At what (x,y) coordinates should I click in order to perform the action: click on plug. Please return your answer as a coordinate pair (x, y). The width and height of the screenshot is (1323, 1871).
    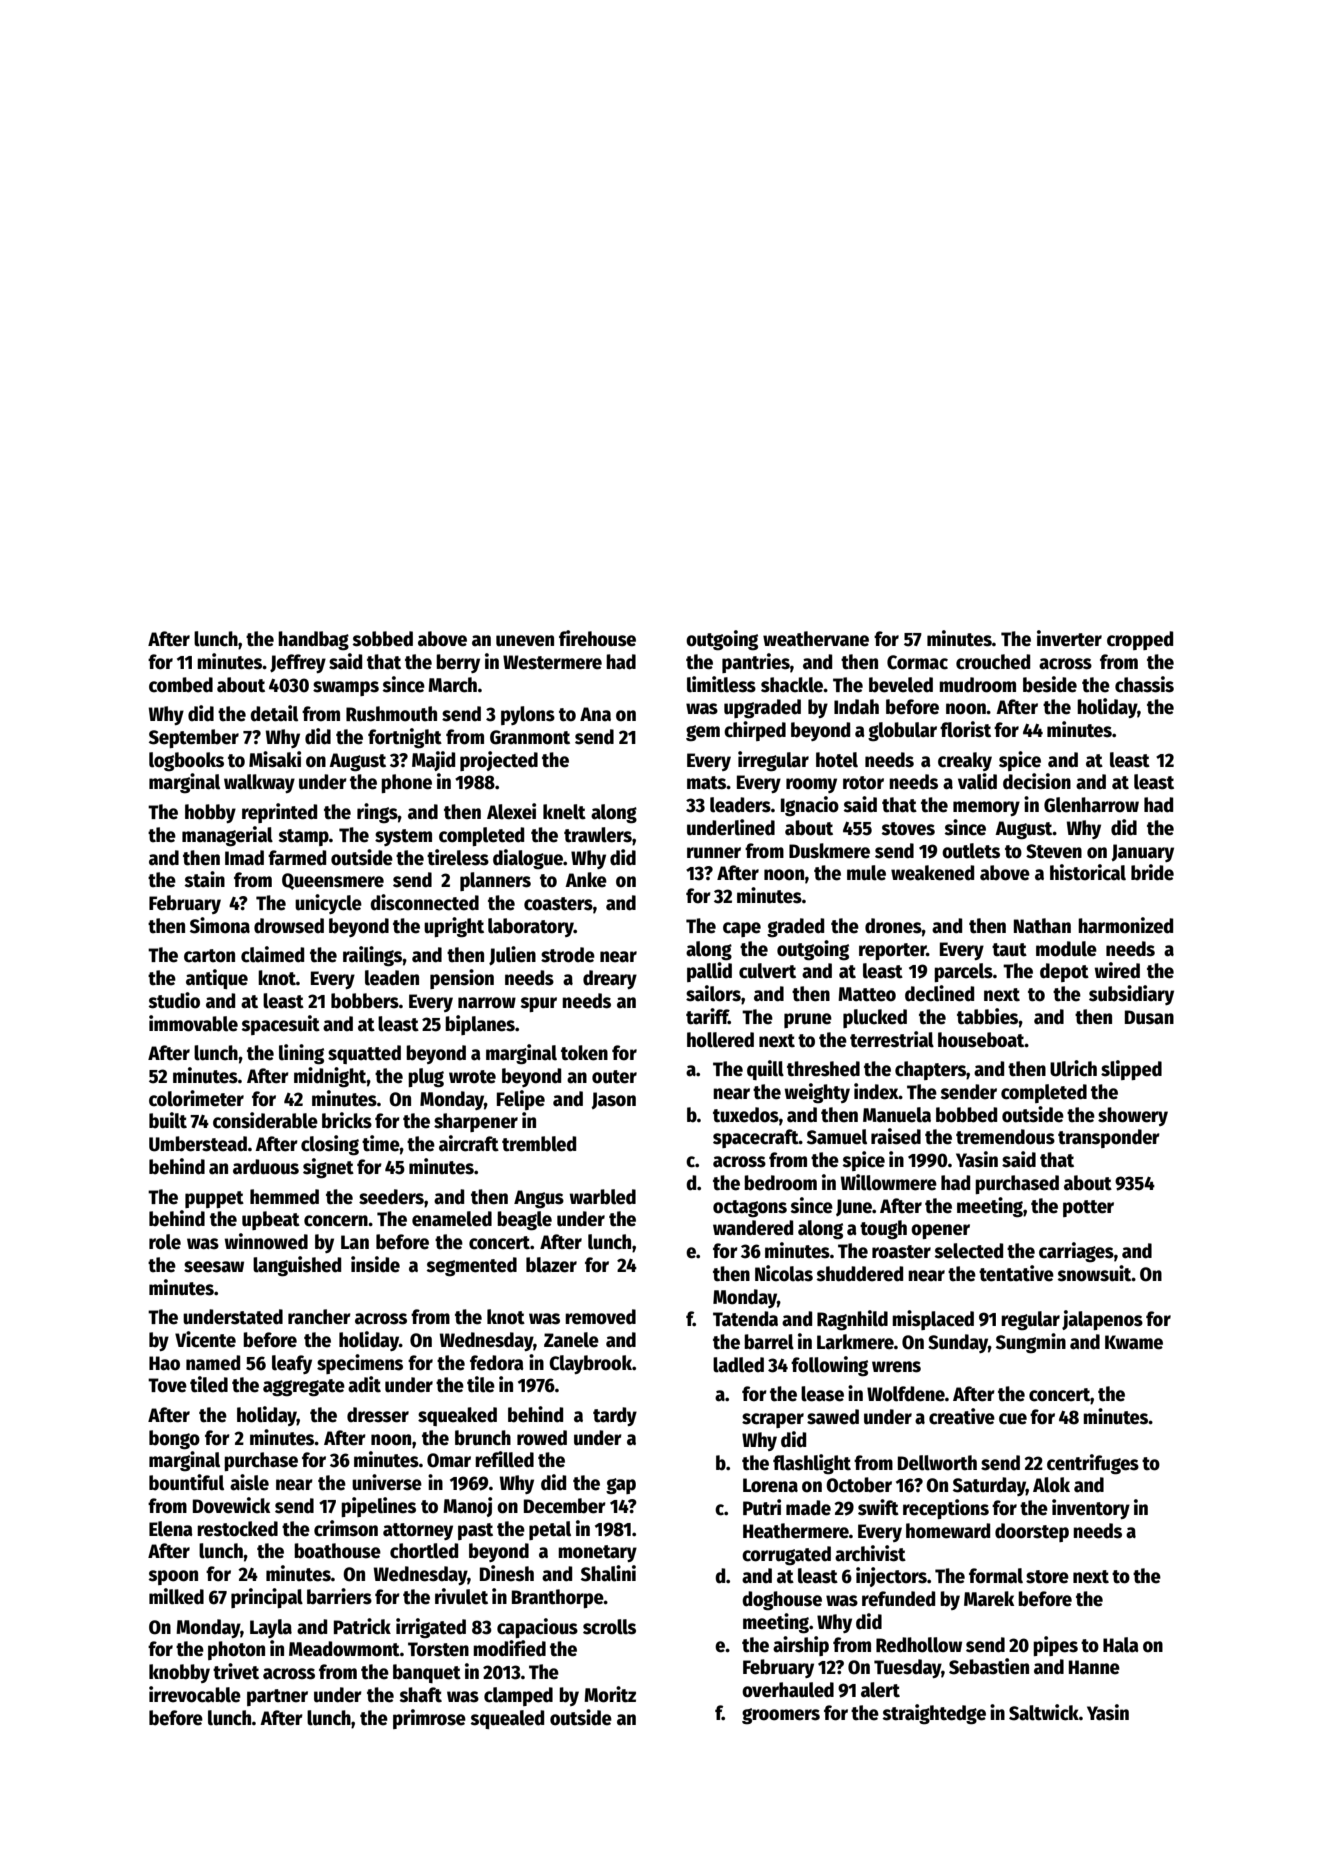
    Looking at the image, I should click on (426, 1078).
